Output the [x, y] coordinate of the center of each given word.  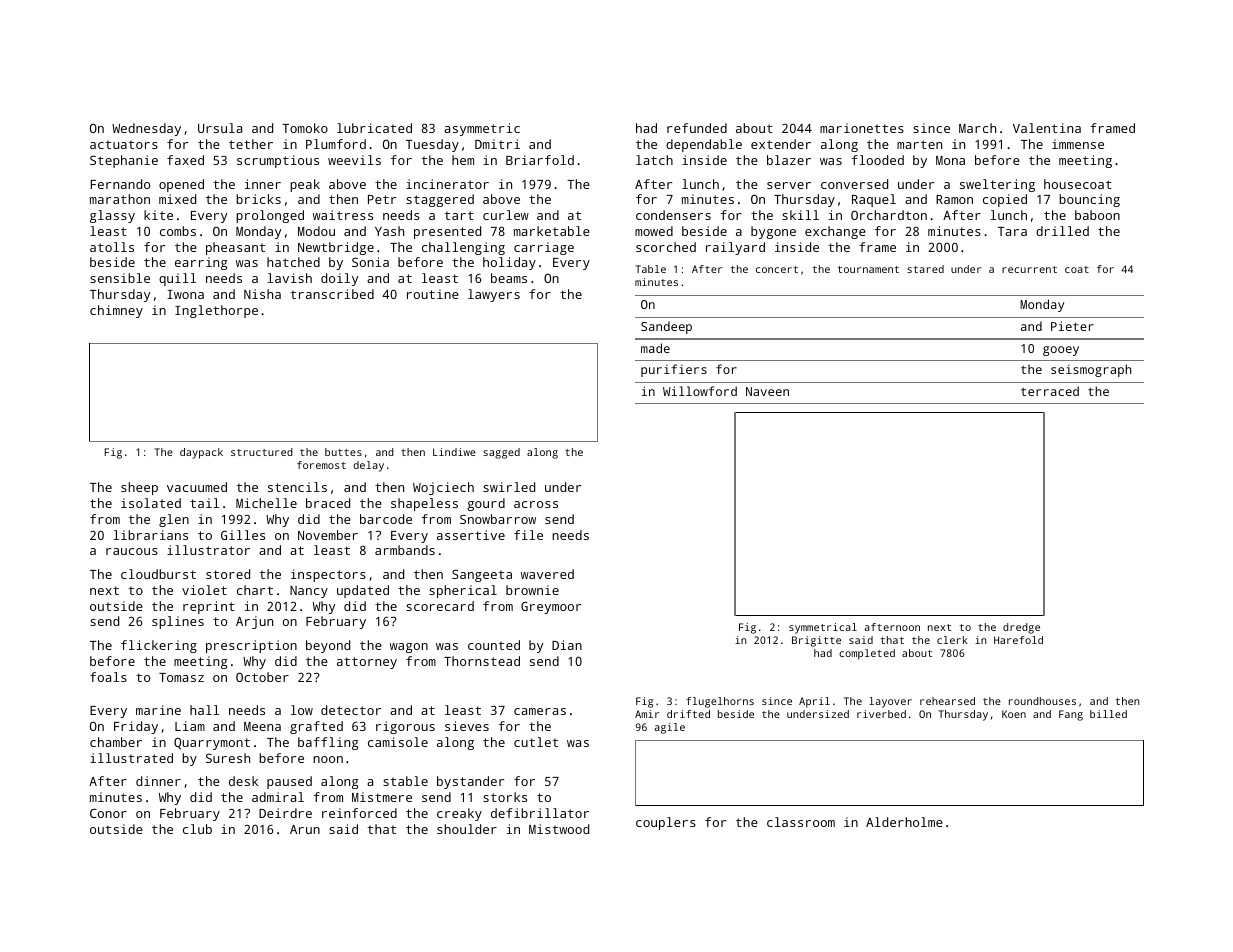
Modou [316, 231]
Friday [136, 727]
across [536, 504]
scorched [666, 247]
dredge [1021, 628]
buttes [343, 452]
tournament [868, 269]
